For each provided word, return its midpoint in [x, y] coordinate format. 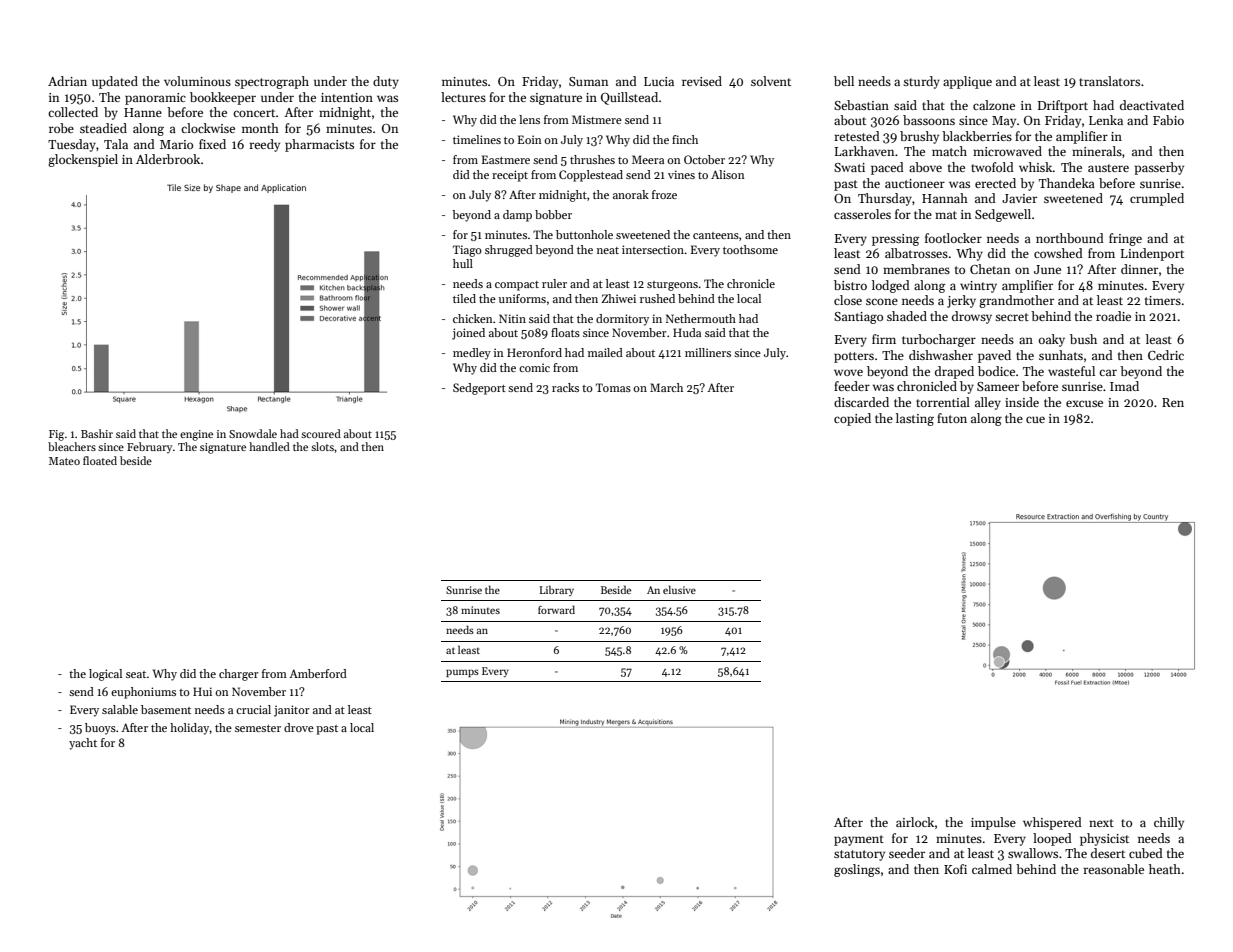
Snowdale [253, 433]
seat [136, 674]
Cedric [1166, 355]
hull [463, 263]
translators [1109, 81]
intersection [653, 249]
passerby [1159, 168]
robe [61, 128]
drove [299, 727]
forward [556, 609]
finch [685, 139]
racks [565, 387]
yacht [83, 744]
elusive [679, 589]
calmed [992, 869]
